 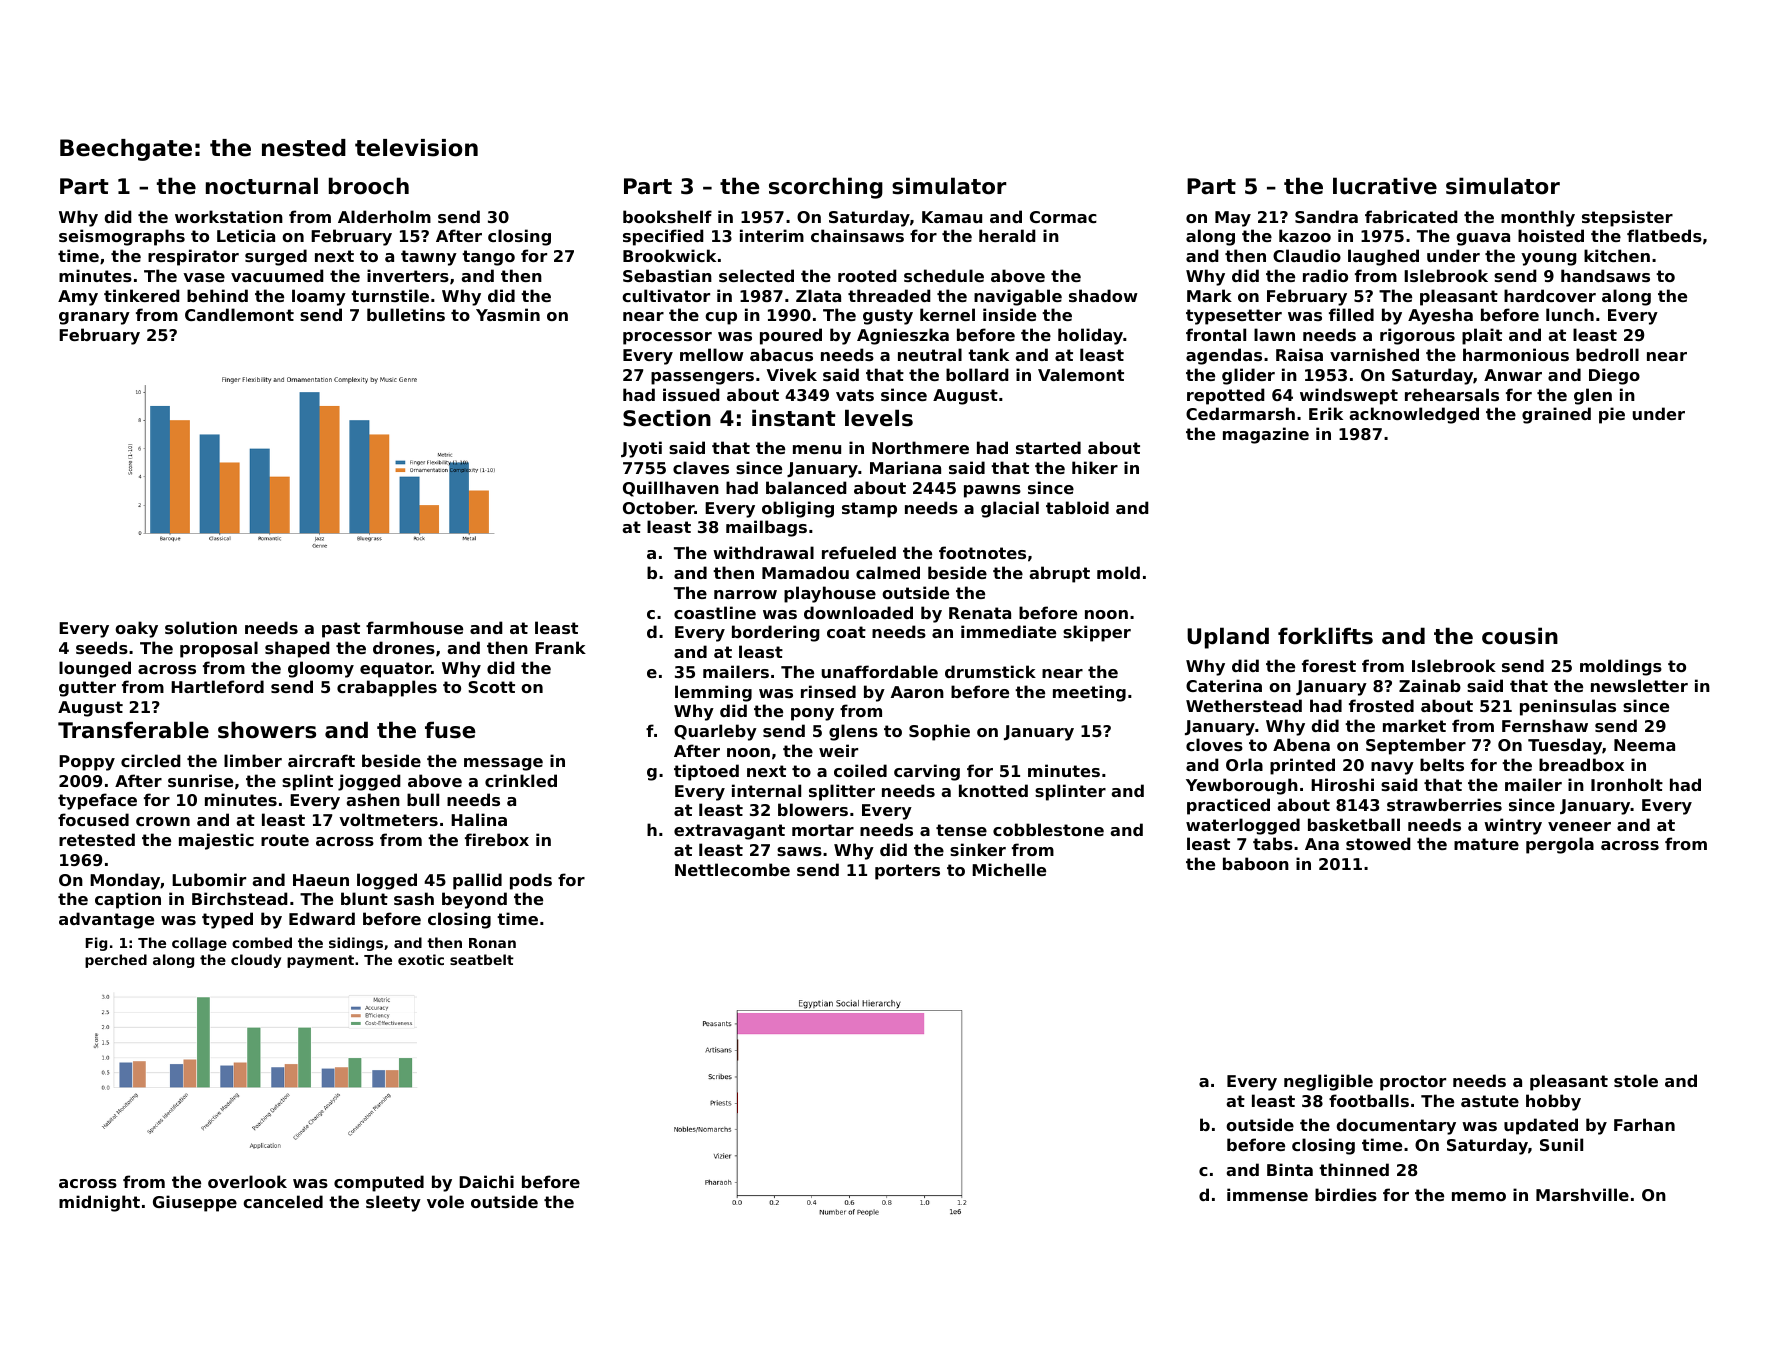 I want to click on nocturnal, so click(x=262, y=186).
